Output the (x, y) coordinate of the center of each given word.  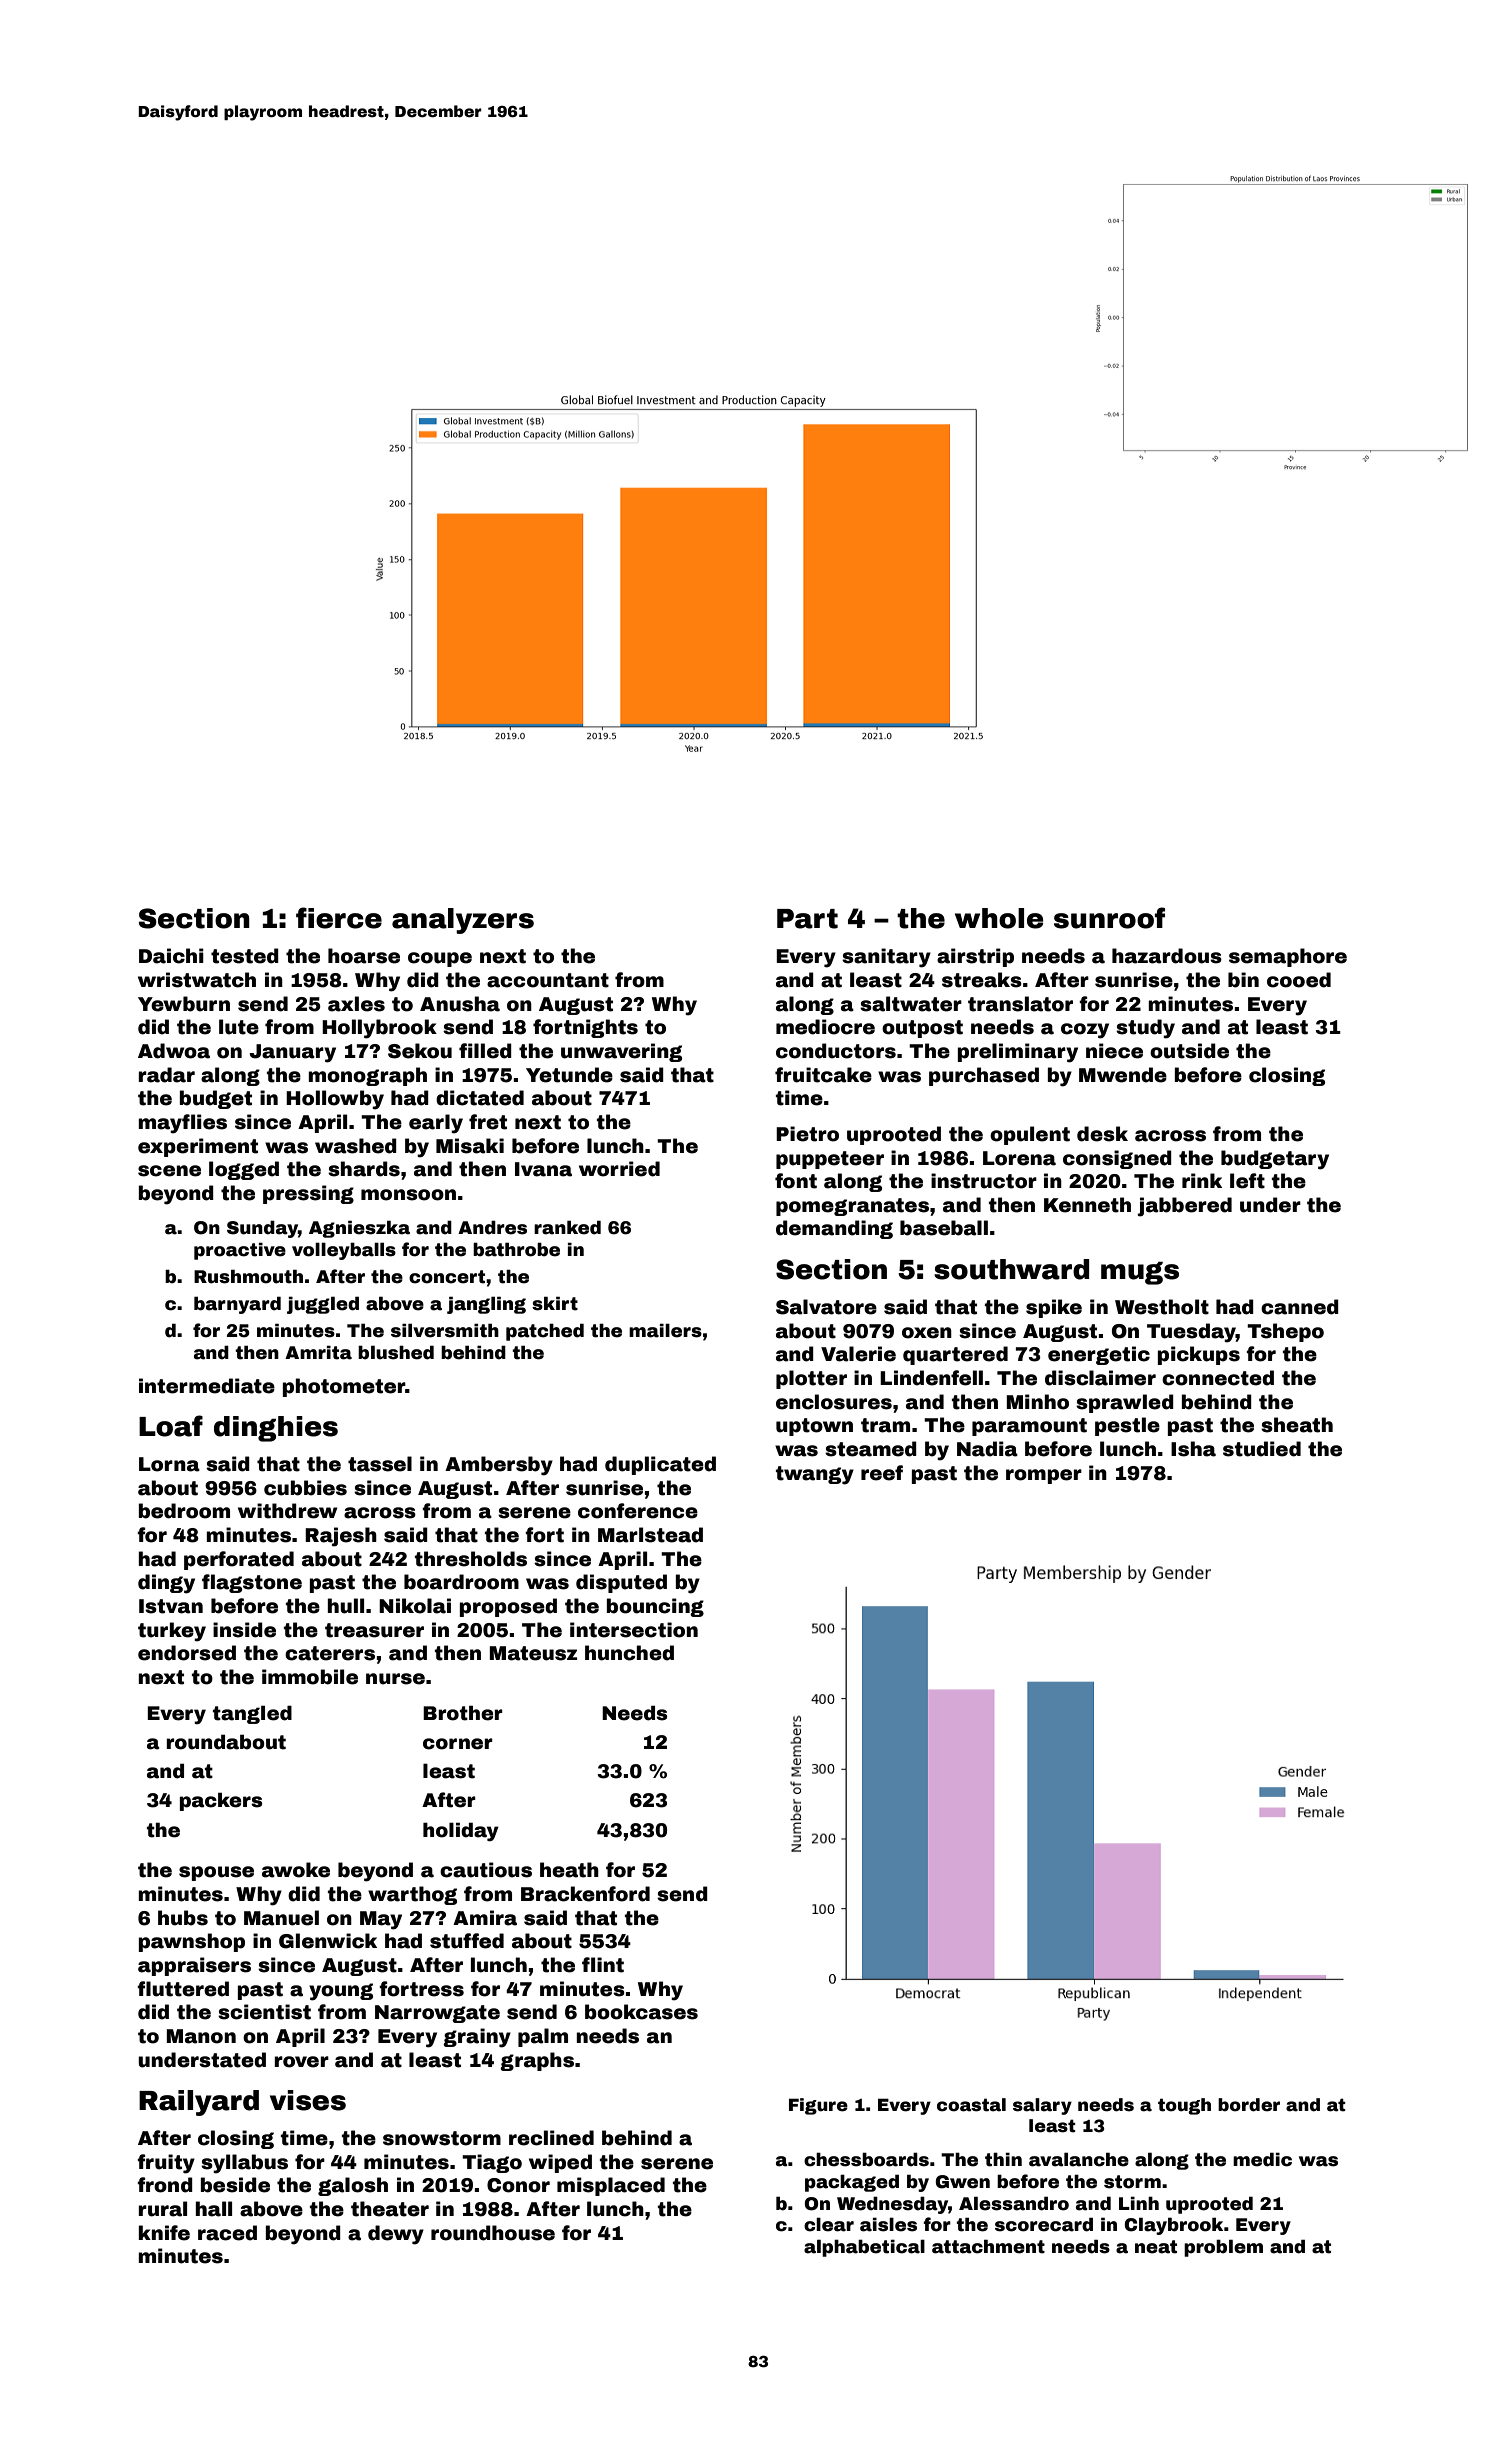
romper (1044, 1476)
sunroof (1109, 918)
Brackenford (585, 1894)
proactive (240, 1251)
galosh (353, 2186)
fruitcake (823, 1075)
